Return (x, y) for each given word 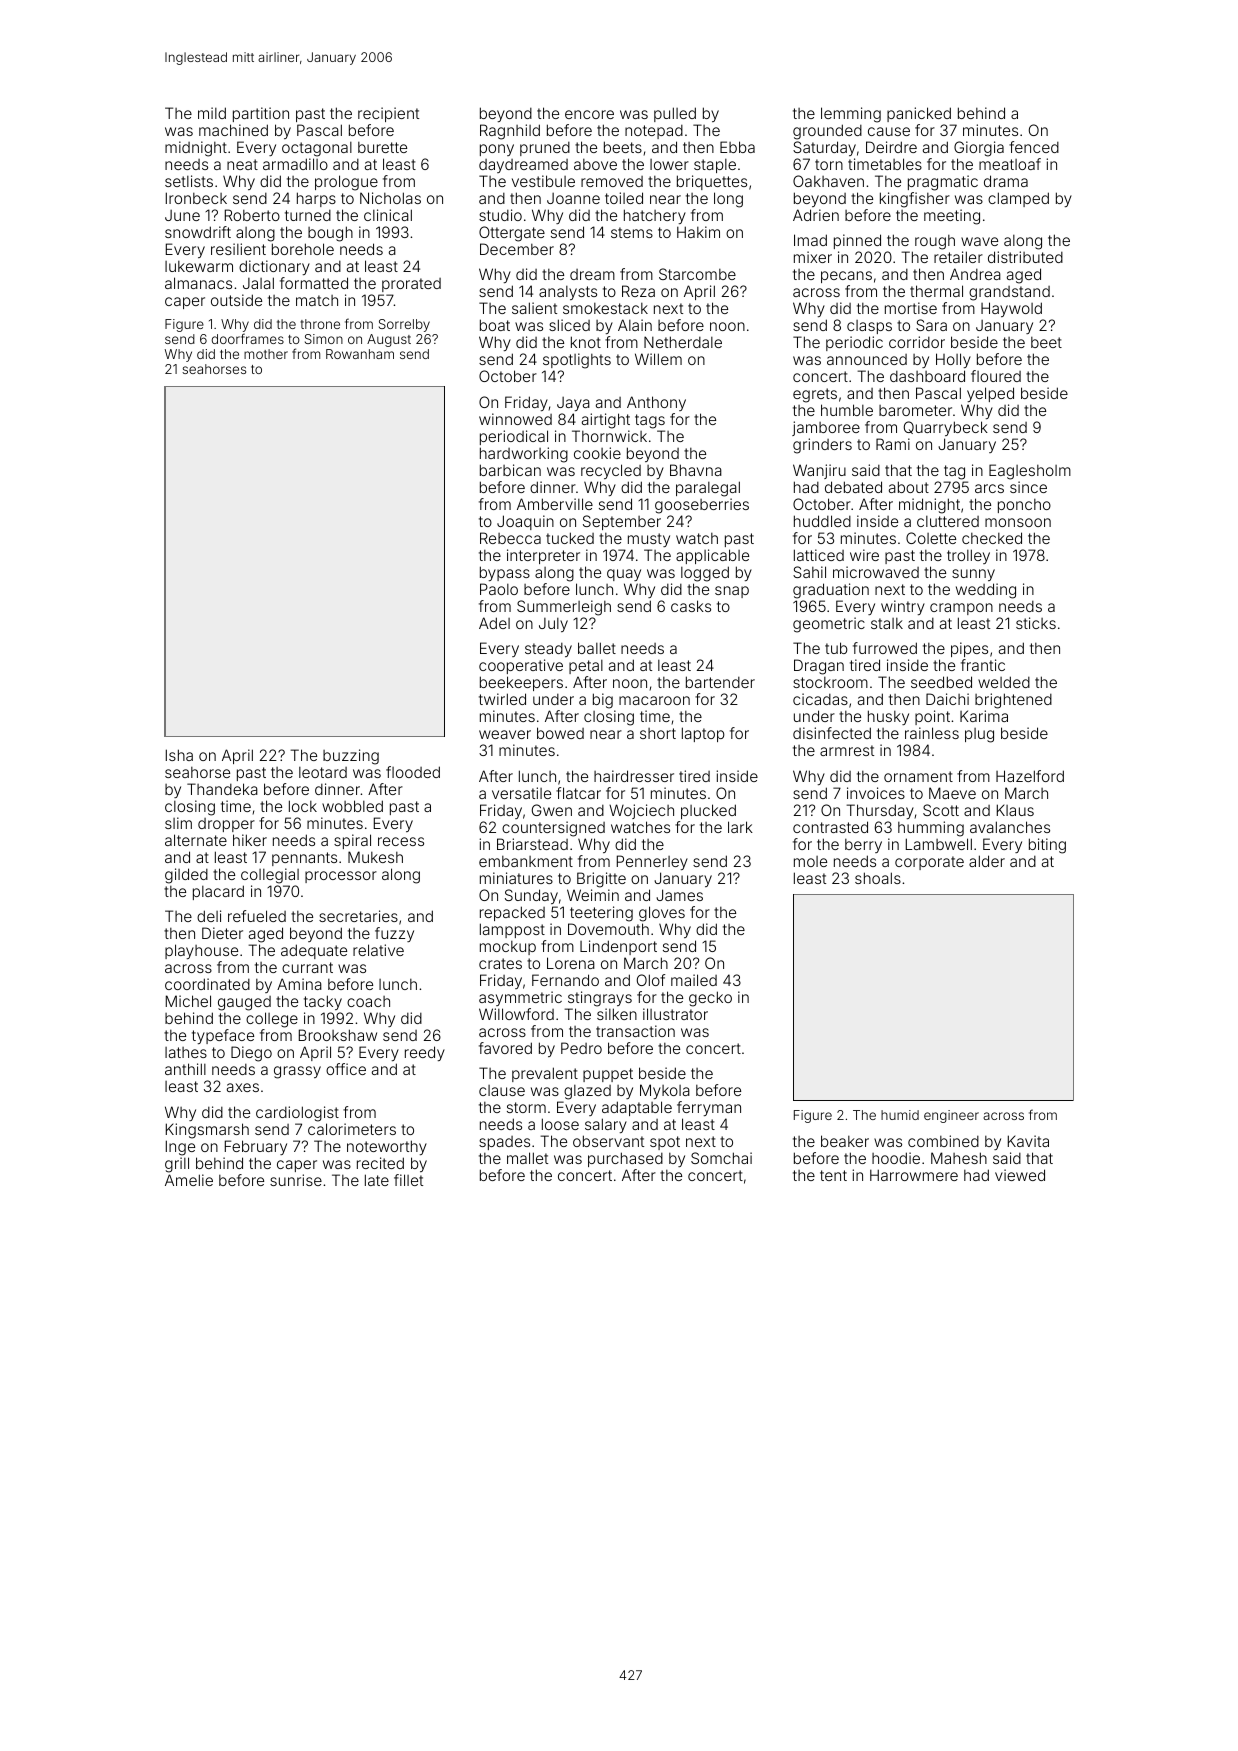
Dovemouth (608, 929)
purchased (625, 1159)
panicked (919, 114)
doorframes (248, 338)
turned (308, 215)
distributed (1025, 257)
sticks (1036, 623)
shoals (878, 878)
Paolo (499, 589)
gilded (186, 876)
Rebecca (510, 538)
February (256, 1147)
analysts (568, 293)
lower (669, 164)
